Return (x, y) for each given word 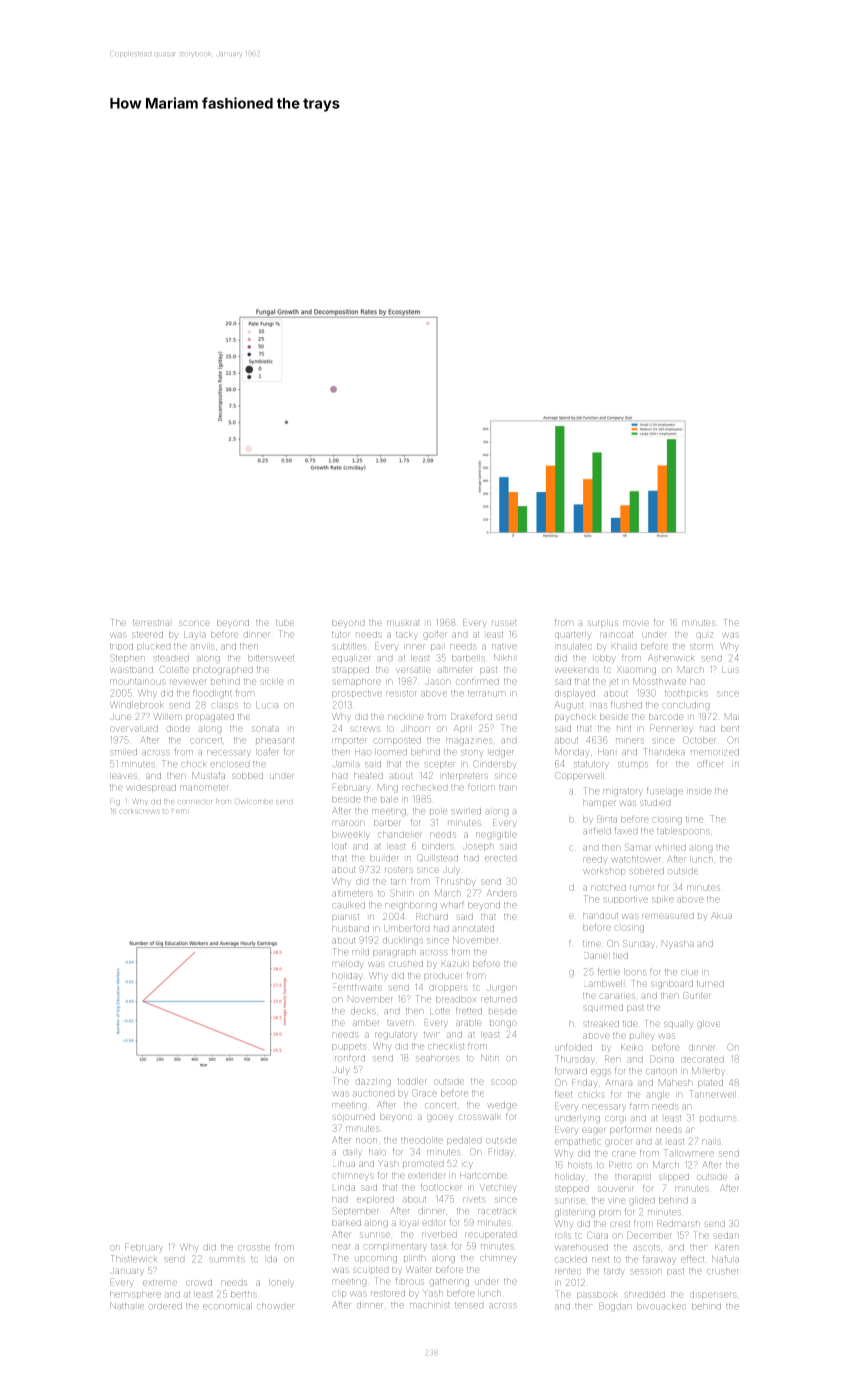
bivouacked (661, 1306)
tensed (469, 1305)
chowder (275, 1306)
